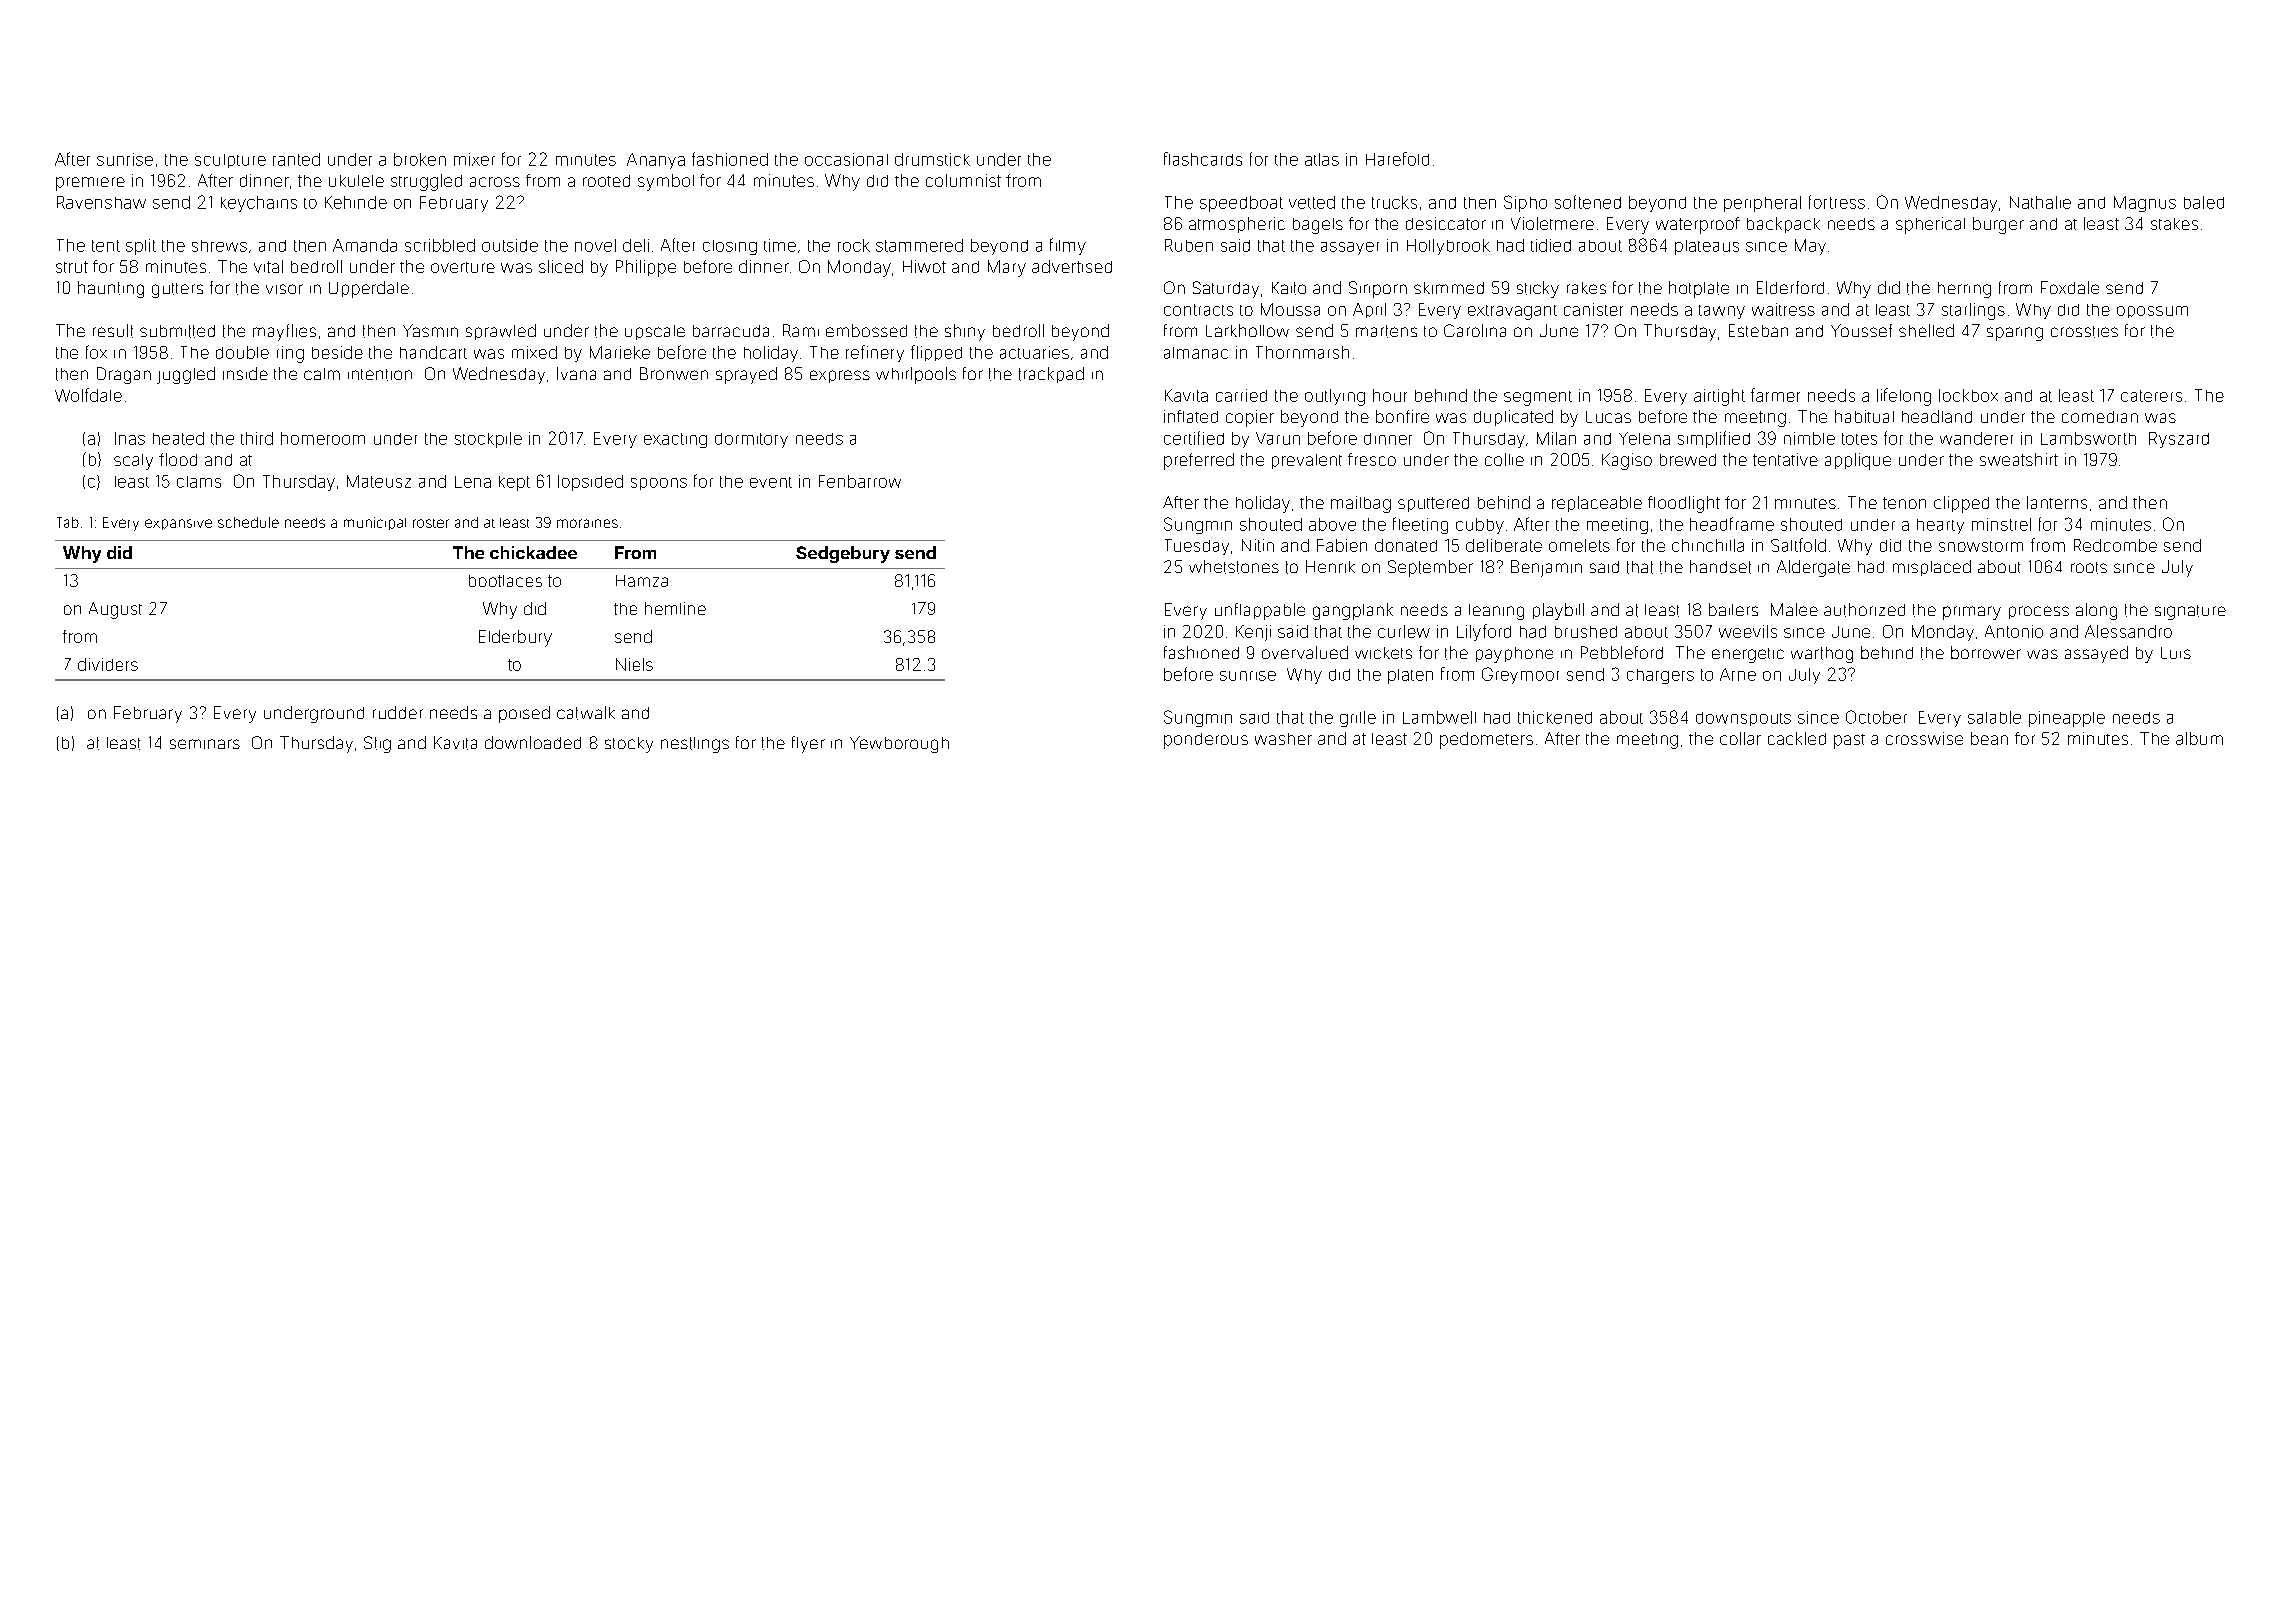 The image size is (2282, 1614). Describe the element at coordinates (2070, 287) in the screenshot. I see `Foxdale` at that location.
